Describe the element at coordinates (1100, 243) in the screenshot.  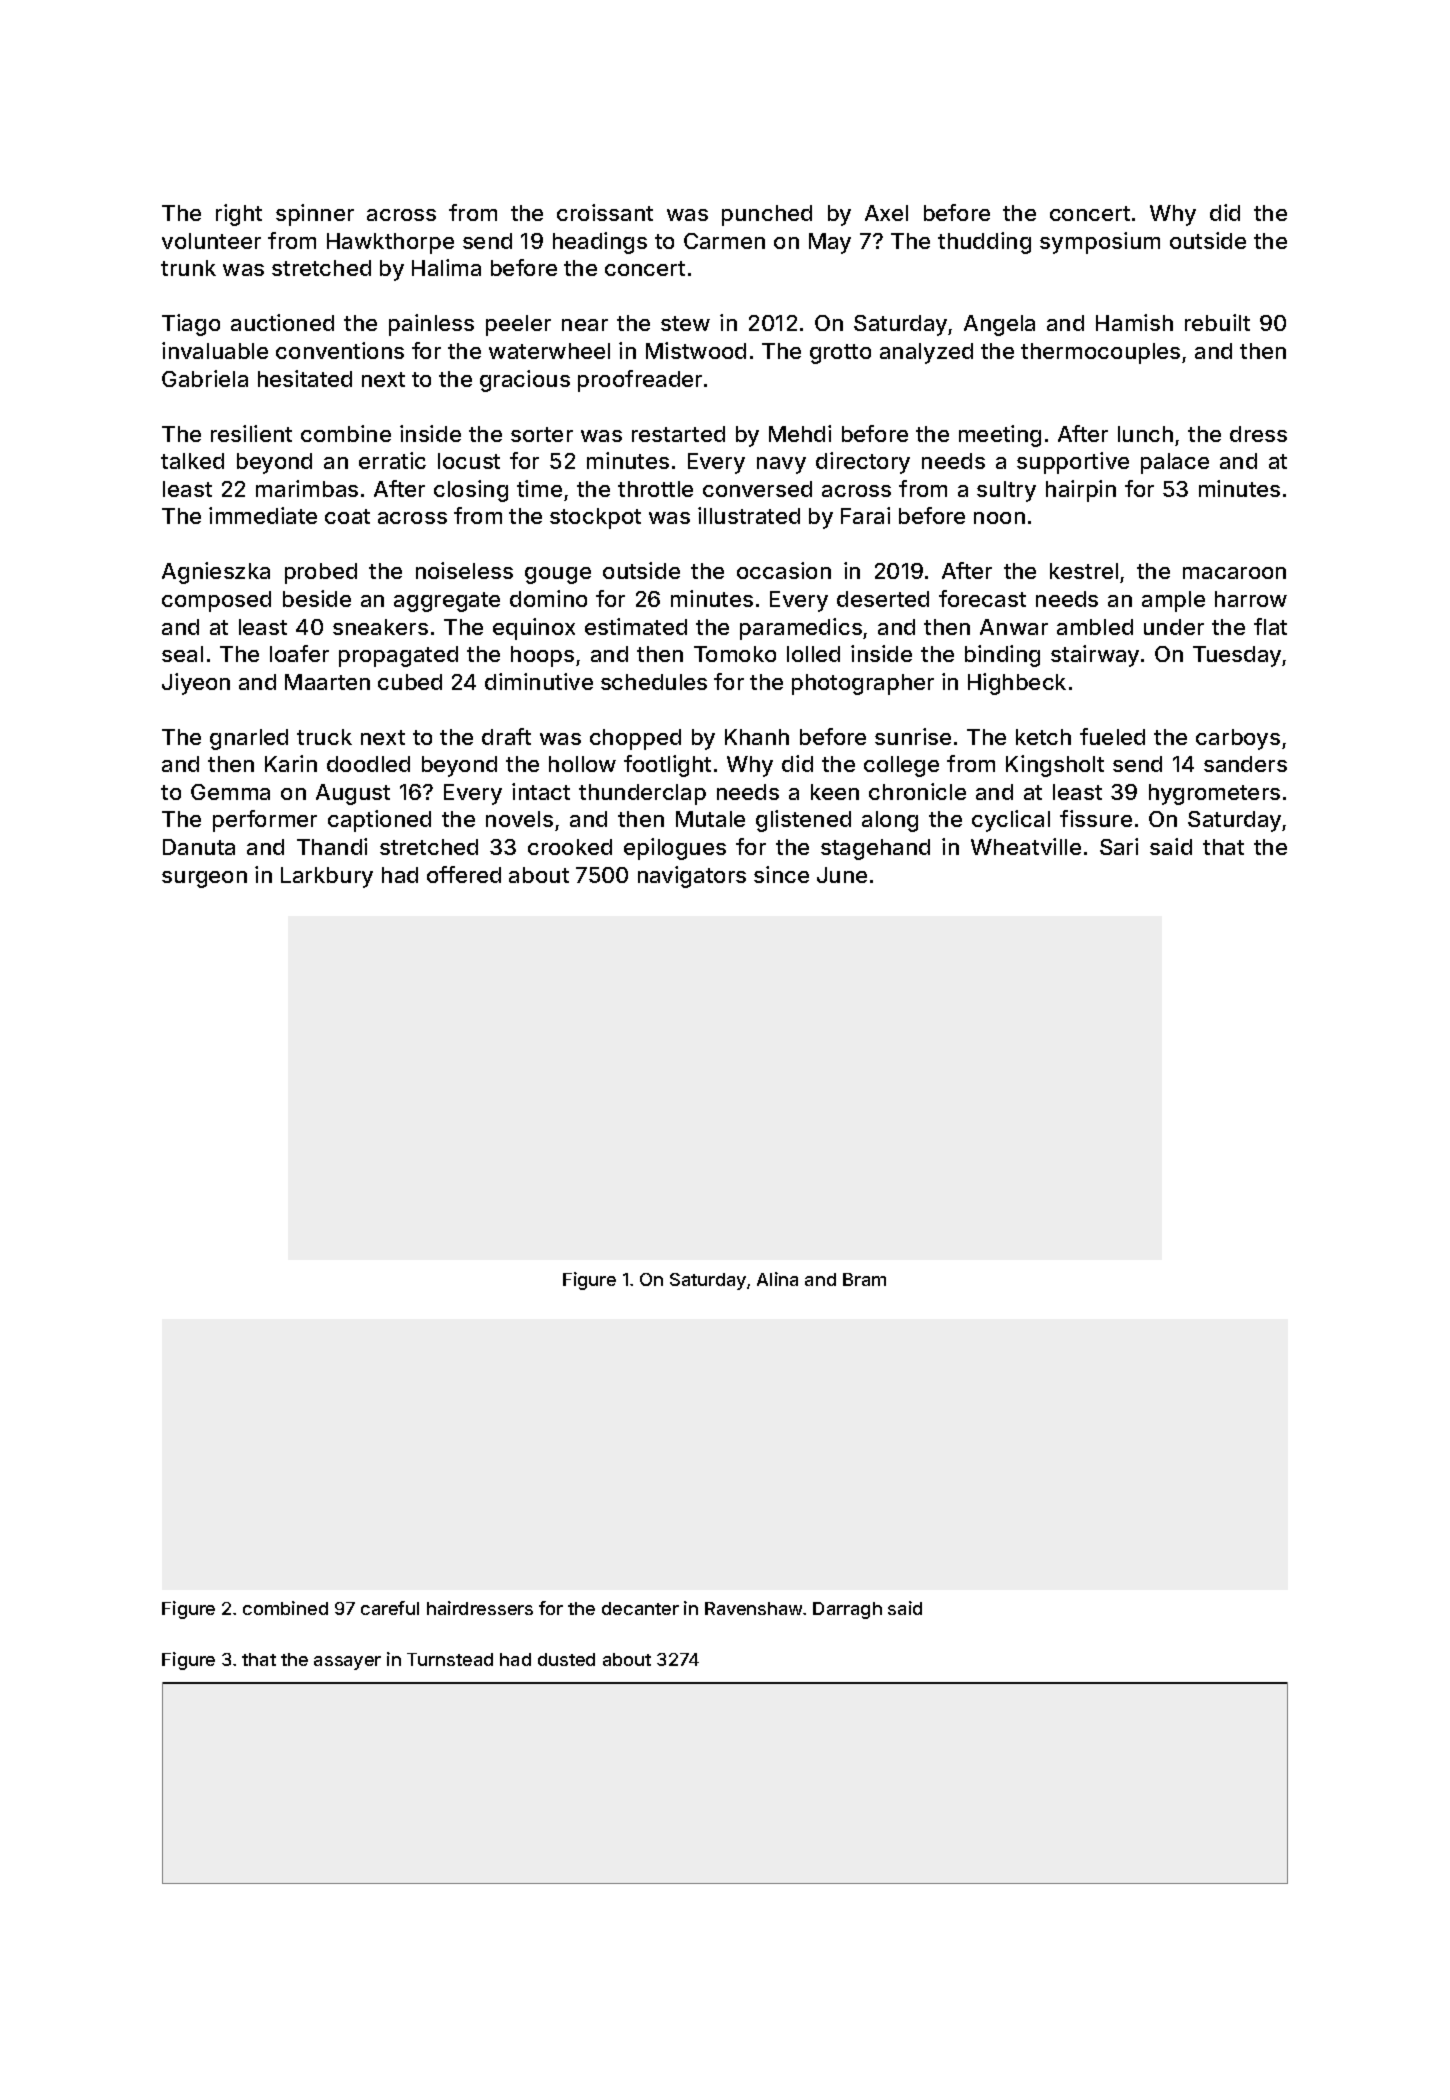
I see `symposium` at that location.
